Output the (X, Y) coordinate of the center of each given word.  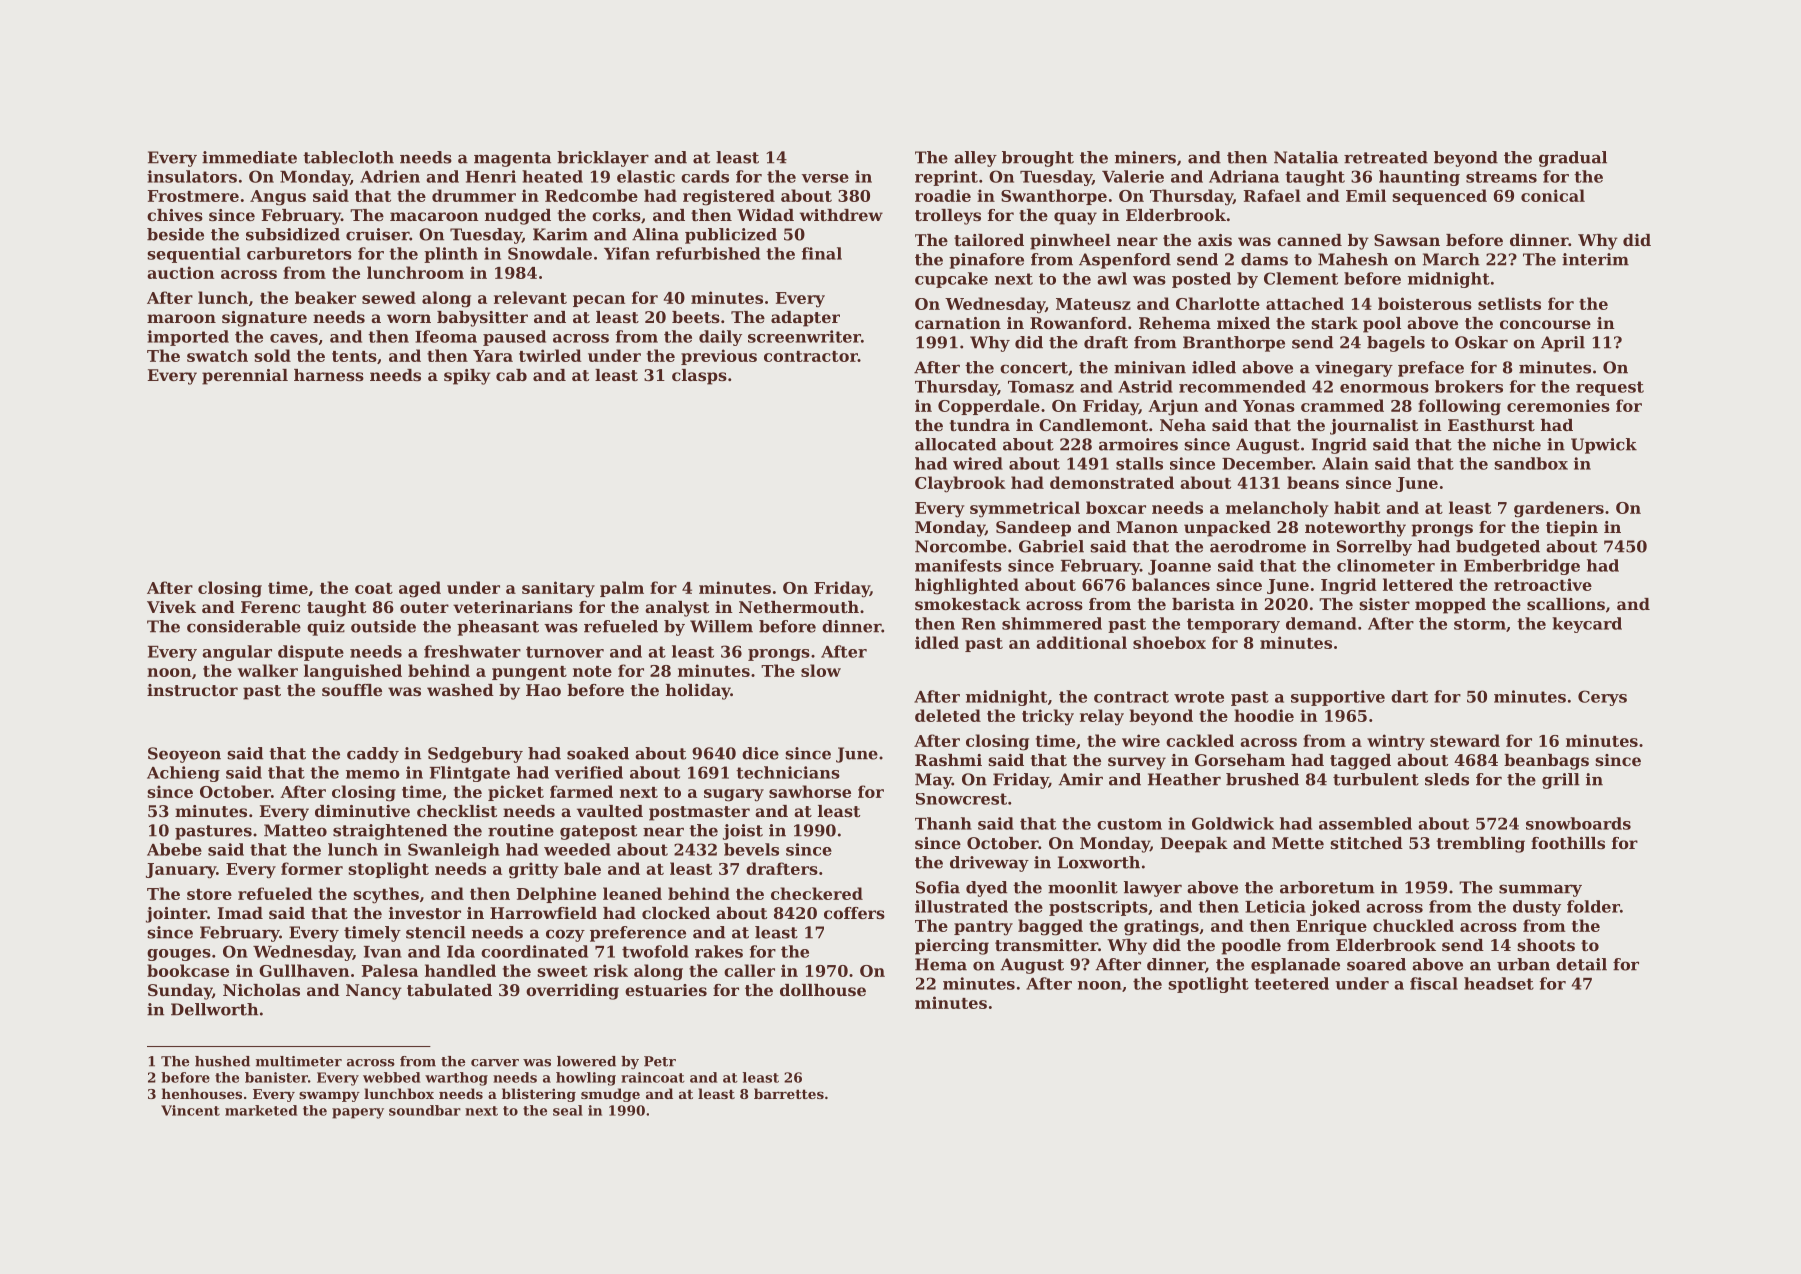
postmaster (699, 813)
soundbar (425, 1110)
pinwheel (1070, 242)
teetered (1291, 983)
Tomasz (1041, 387)
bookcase (188, 970)
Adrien (390, 176)
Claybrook (960, 484)
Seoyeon (184, 755)
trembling (1481, 845)
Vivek (171, 607)
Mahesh (1353, 259)
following (1459, 407)
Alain (1345, 463)
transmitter (1046, 945)
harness (329, 375)
